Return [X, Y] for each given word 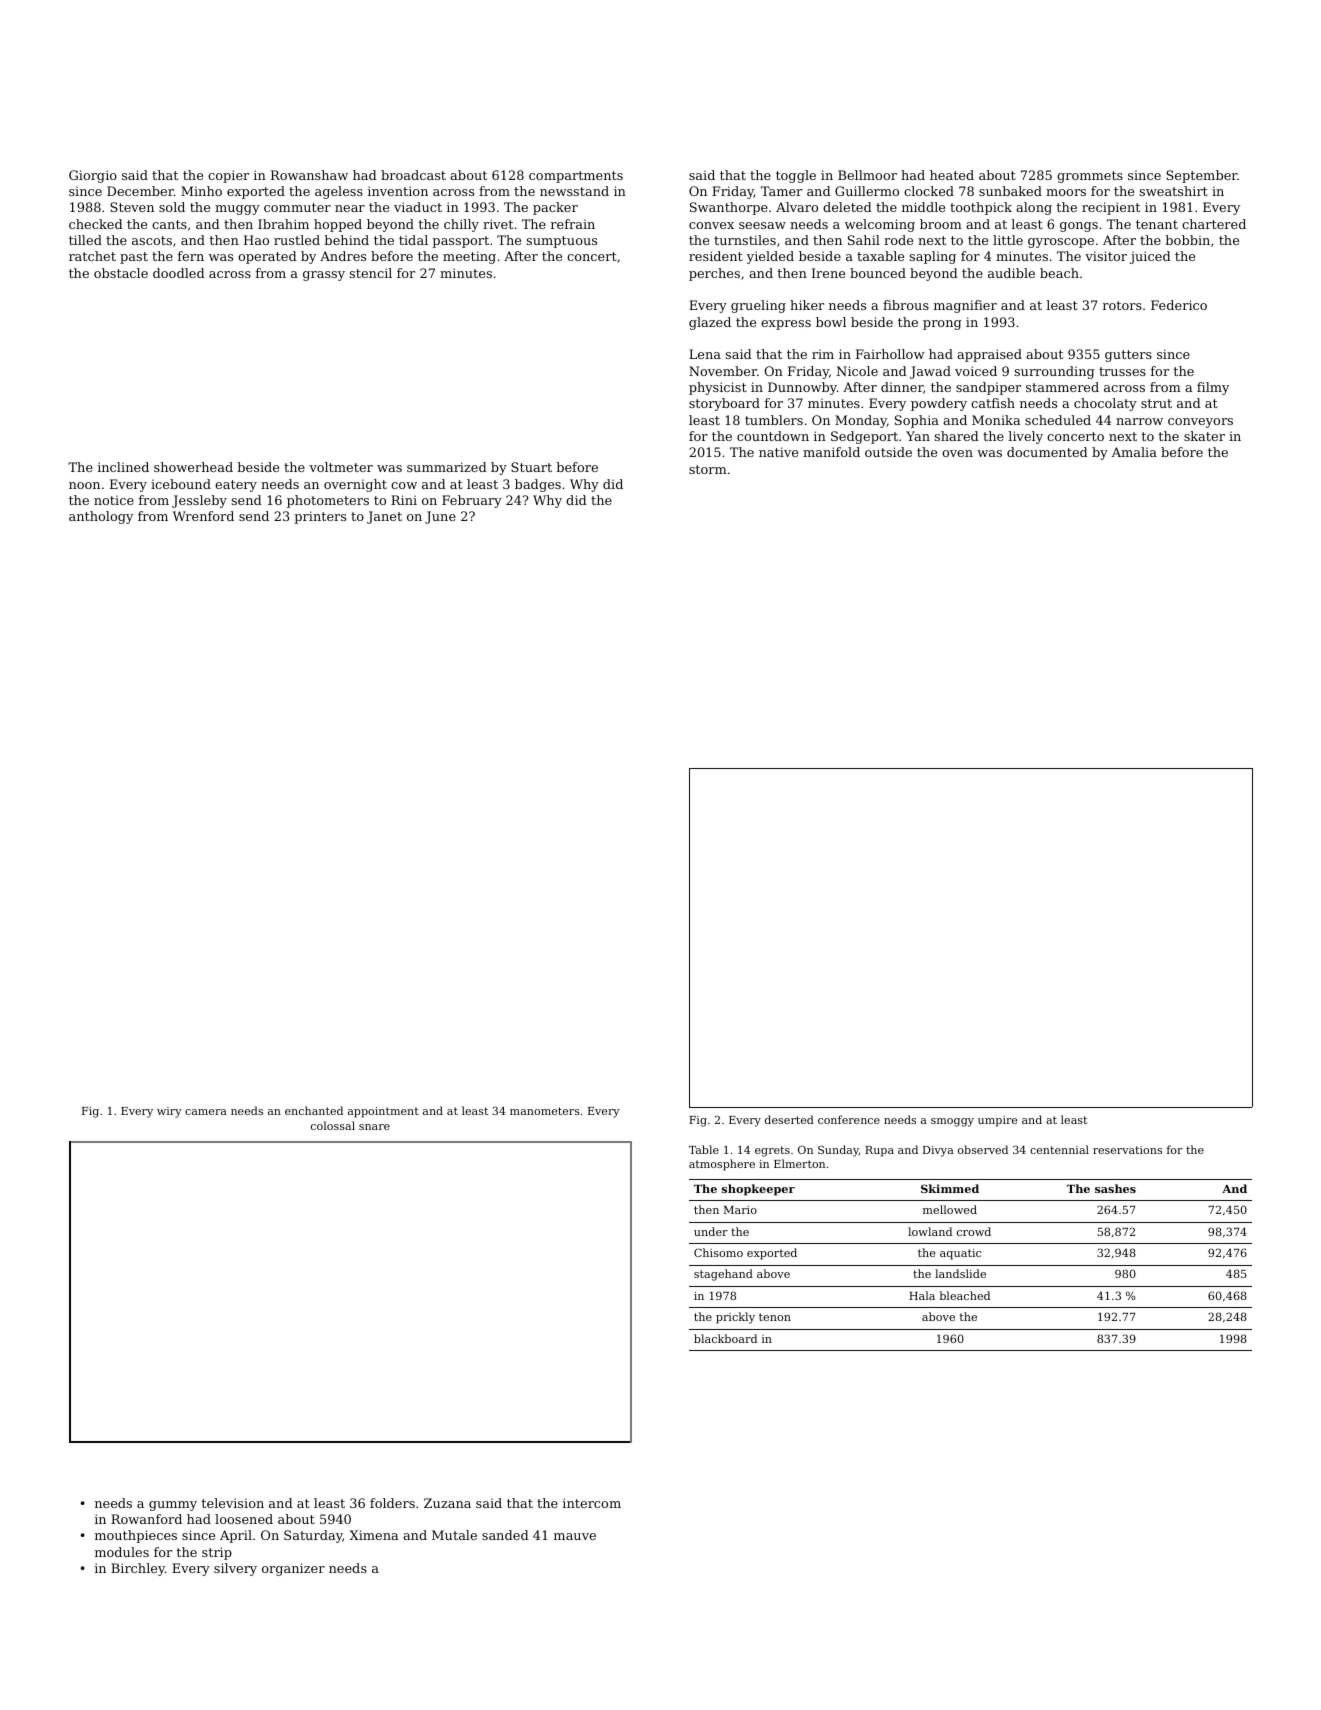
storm [708, 469]
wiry [169, 1112]
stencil [370, 273]
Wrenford [203, 516]
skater [1204, 436]
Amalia [1134, 452]
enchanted [314, 1110]
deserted [789, 1119]
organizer [293, 1569]
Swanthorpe [729, 208]
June [440, 517]
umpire [997, 1121]
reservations [1127, 1150]
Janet [384, 517]
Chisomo [718, 1252]
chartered [1214, 224]
